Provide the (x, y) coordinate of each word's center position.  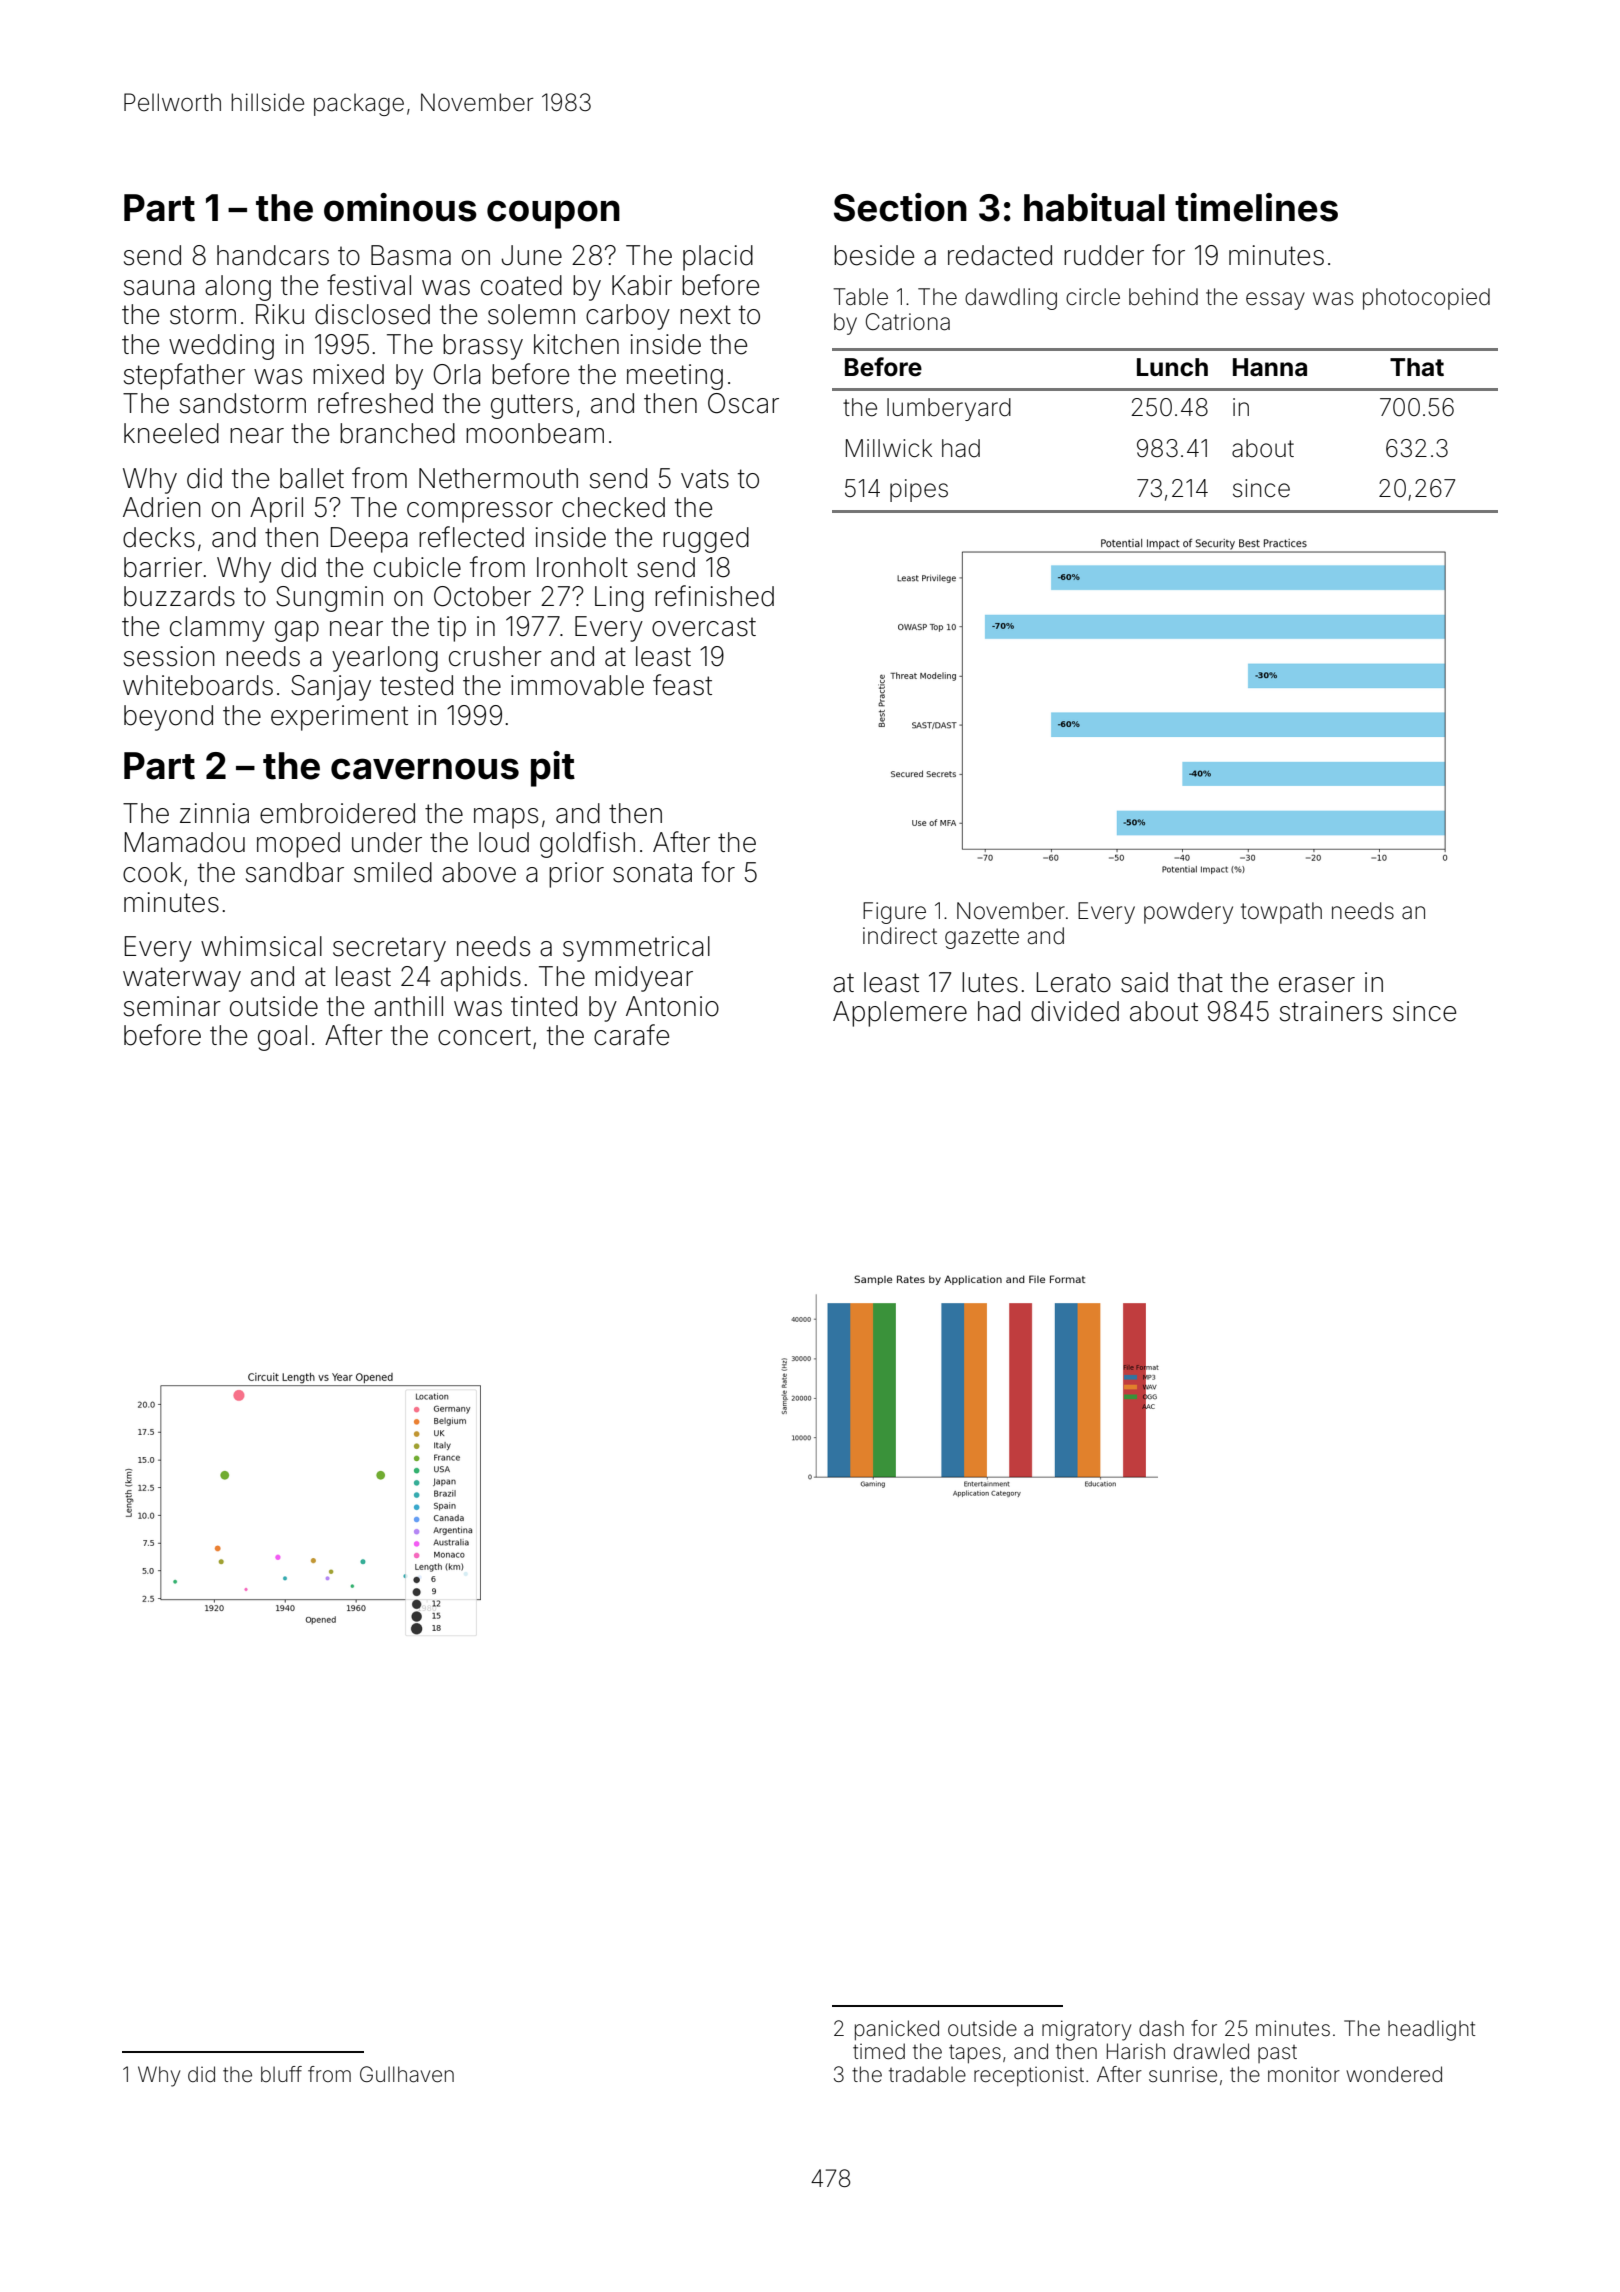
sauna (159, 288)
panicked (897, 2030)
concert (484, 1036)
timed (879, 2051)
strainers (1331, 1011)
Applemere (900, 1014)
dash (1161, 2028)
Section (900, 207)
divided (1075, 1011)
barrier (163, 567)
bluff (281, 2074)
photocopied (1426, 299)
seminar (172, 1006)
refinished (714, 596)
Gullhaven (407, 2074)
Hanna (1270, 367)
